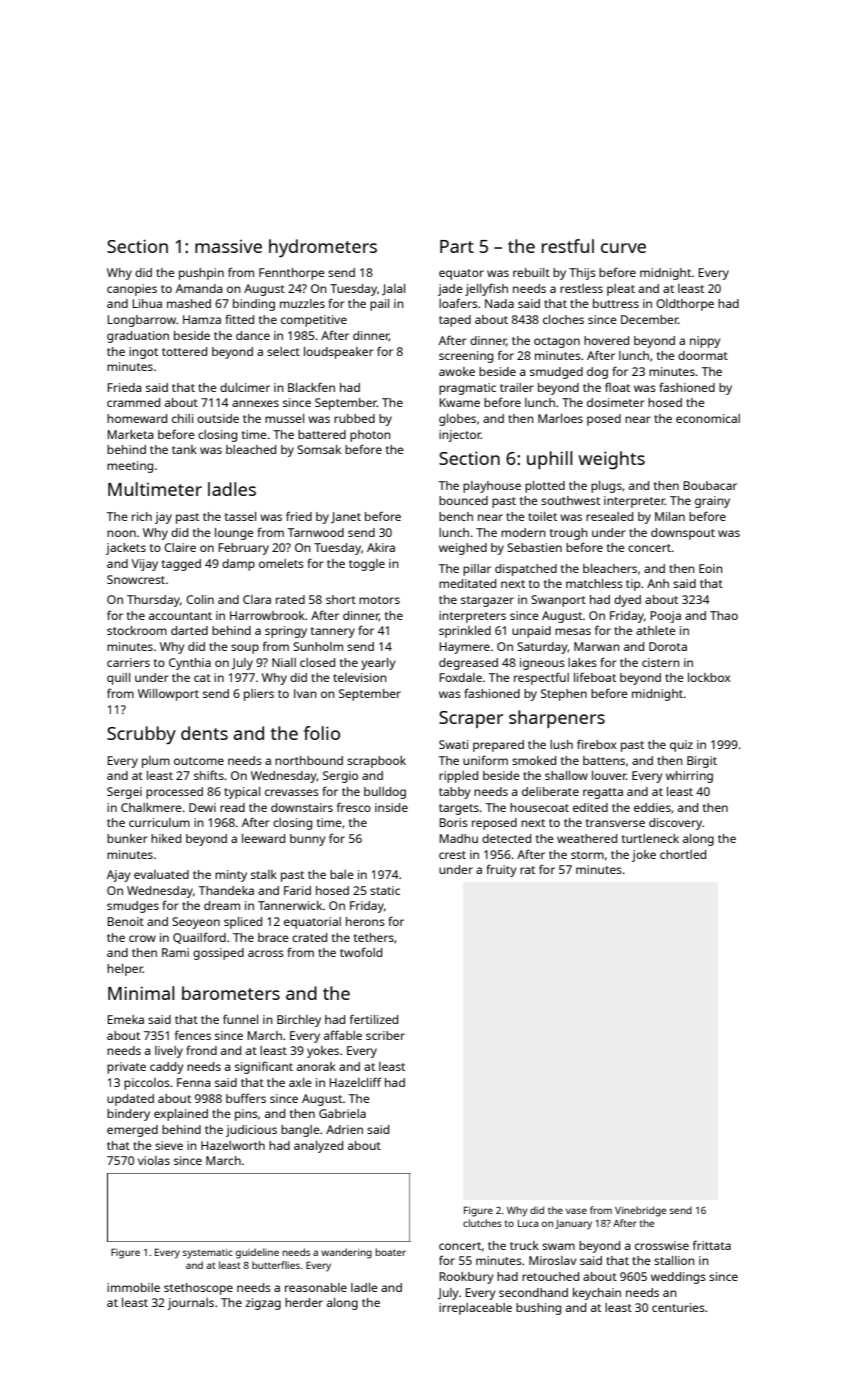 The image size is (849, 1400). I want to click on irreplaceable, so click(475, 1309).
